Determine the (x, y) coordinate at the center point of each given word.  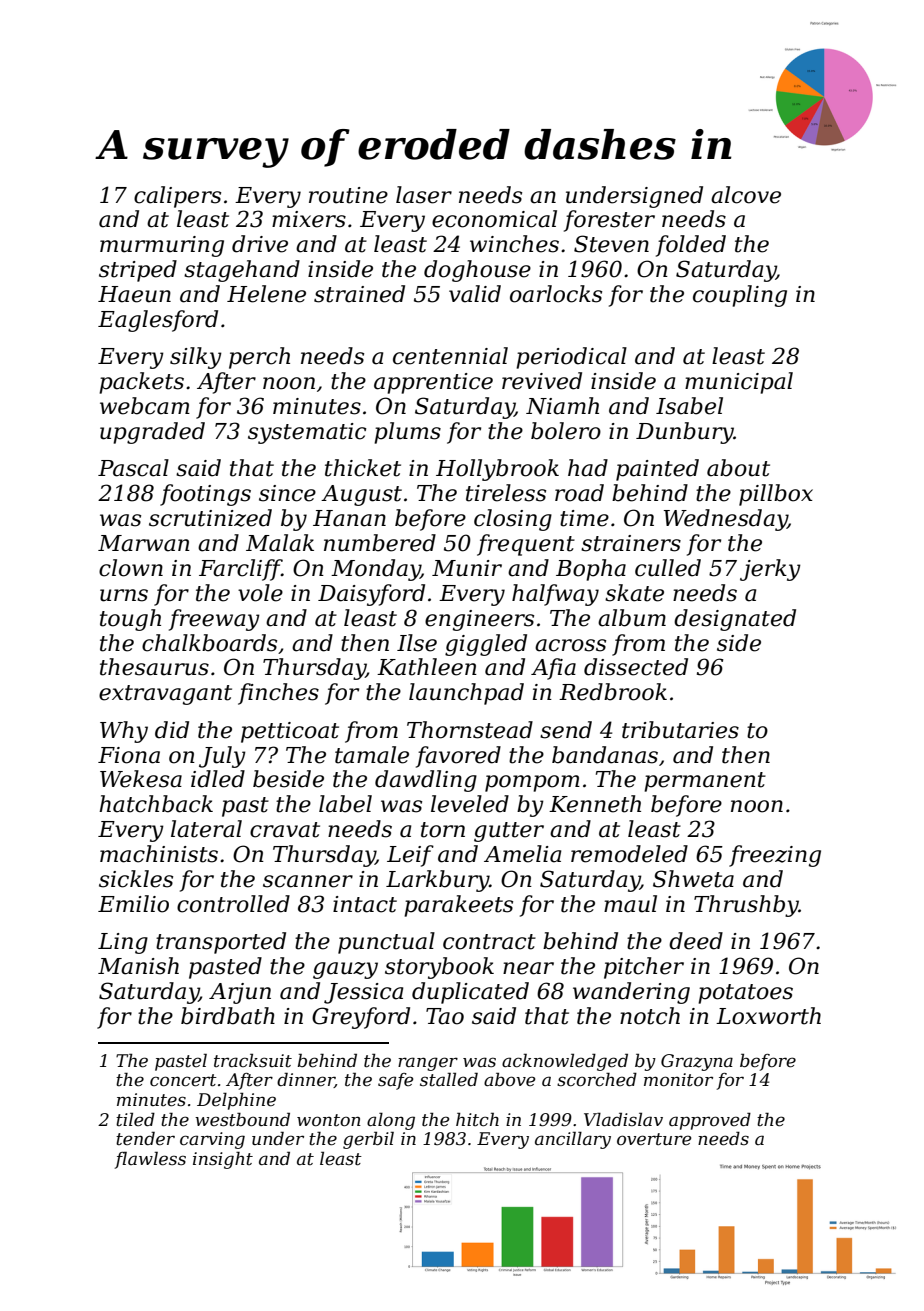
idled (218, 779)
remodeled (629, 854)
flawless (150, 1160)
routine (348, 195)
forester (609, 221)
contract (489, 942)
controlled (233, 904)
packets (141, 383)
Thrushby (746, 906)
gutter (509, 832)
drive (260, 244)
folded (691, 246)
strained (359, 294)
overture (654, 1139)
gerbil (368, 1140)
